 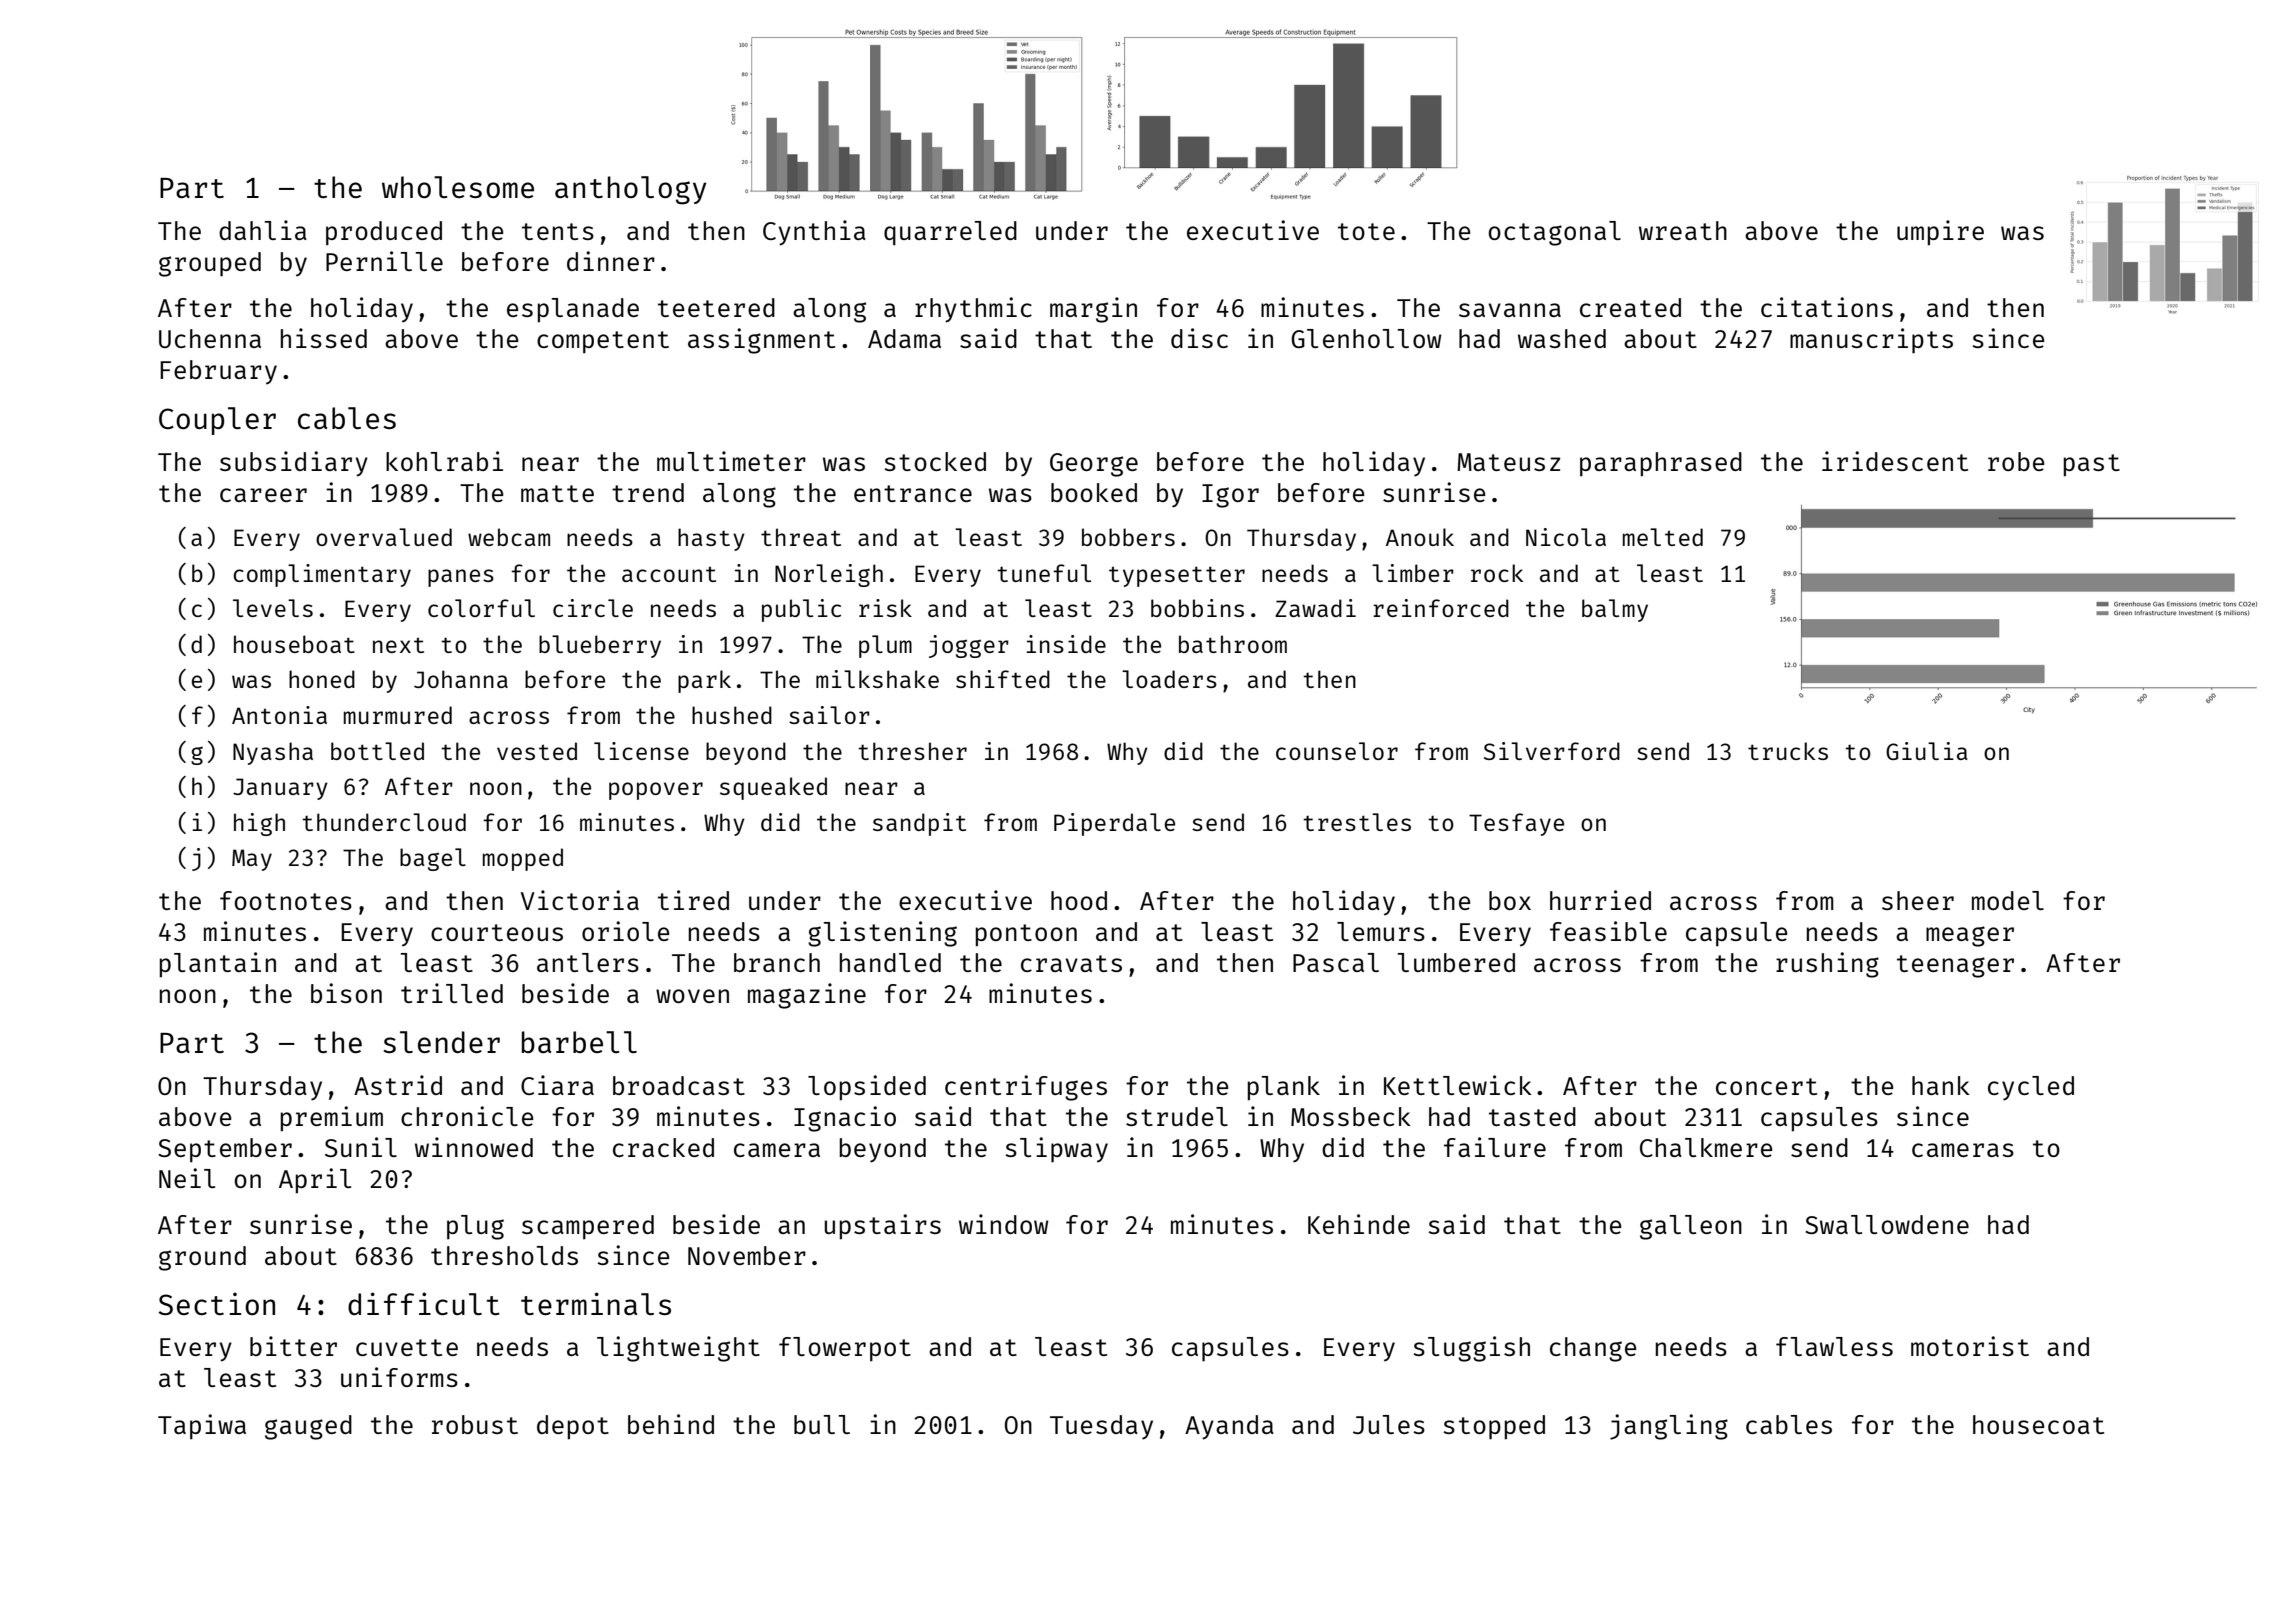 I want to click on winnowed, so click(x=474, y=1147).
